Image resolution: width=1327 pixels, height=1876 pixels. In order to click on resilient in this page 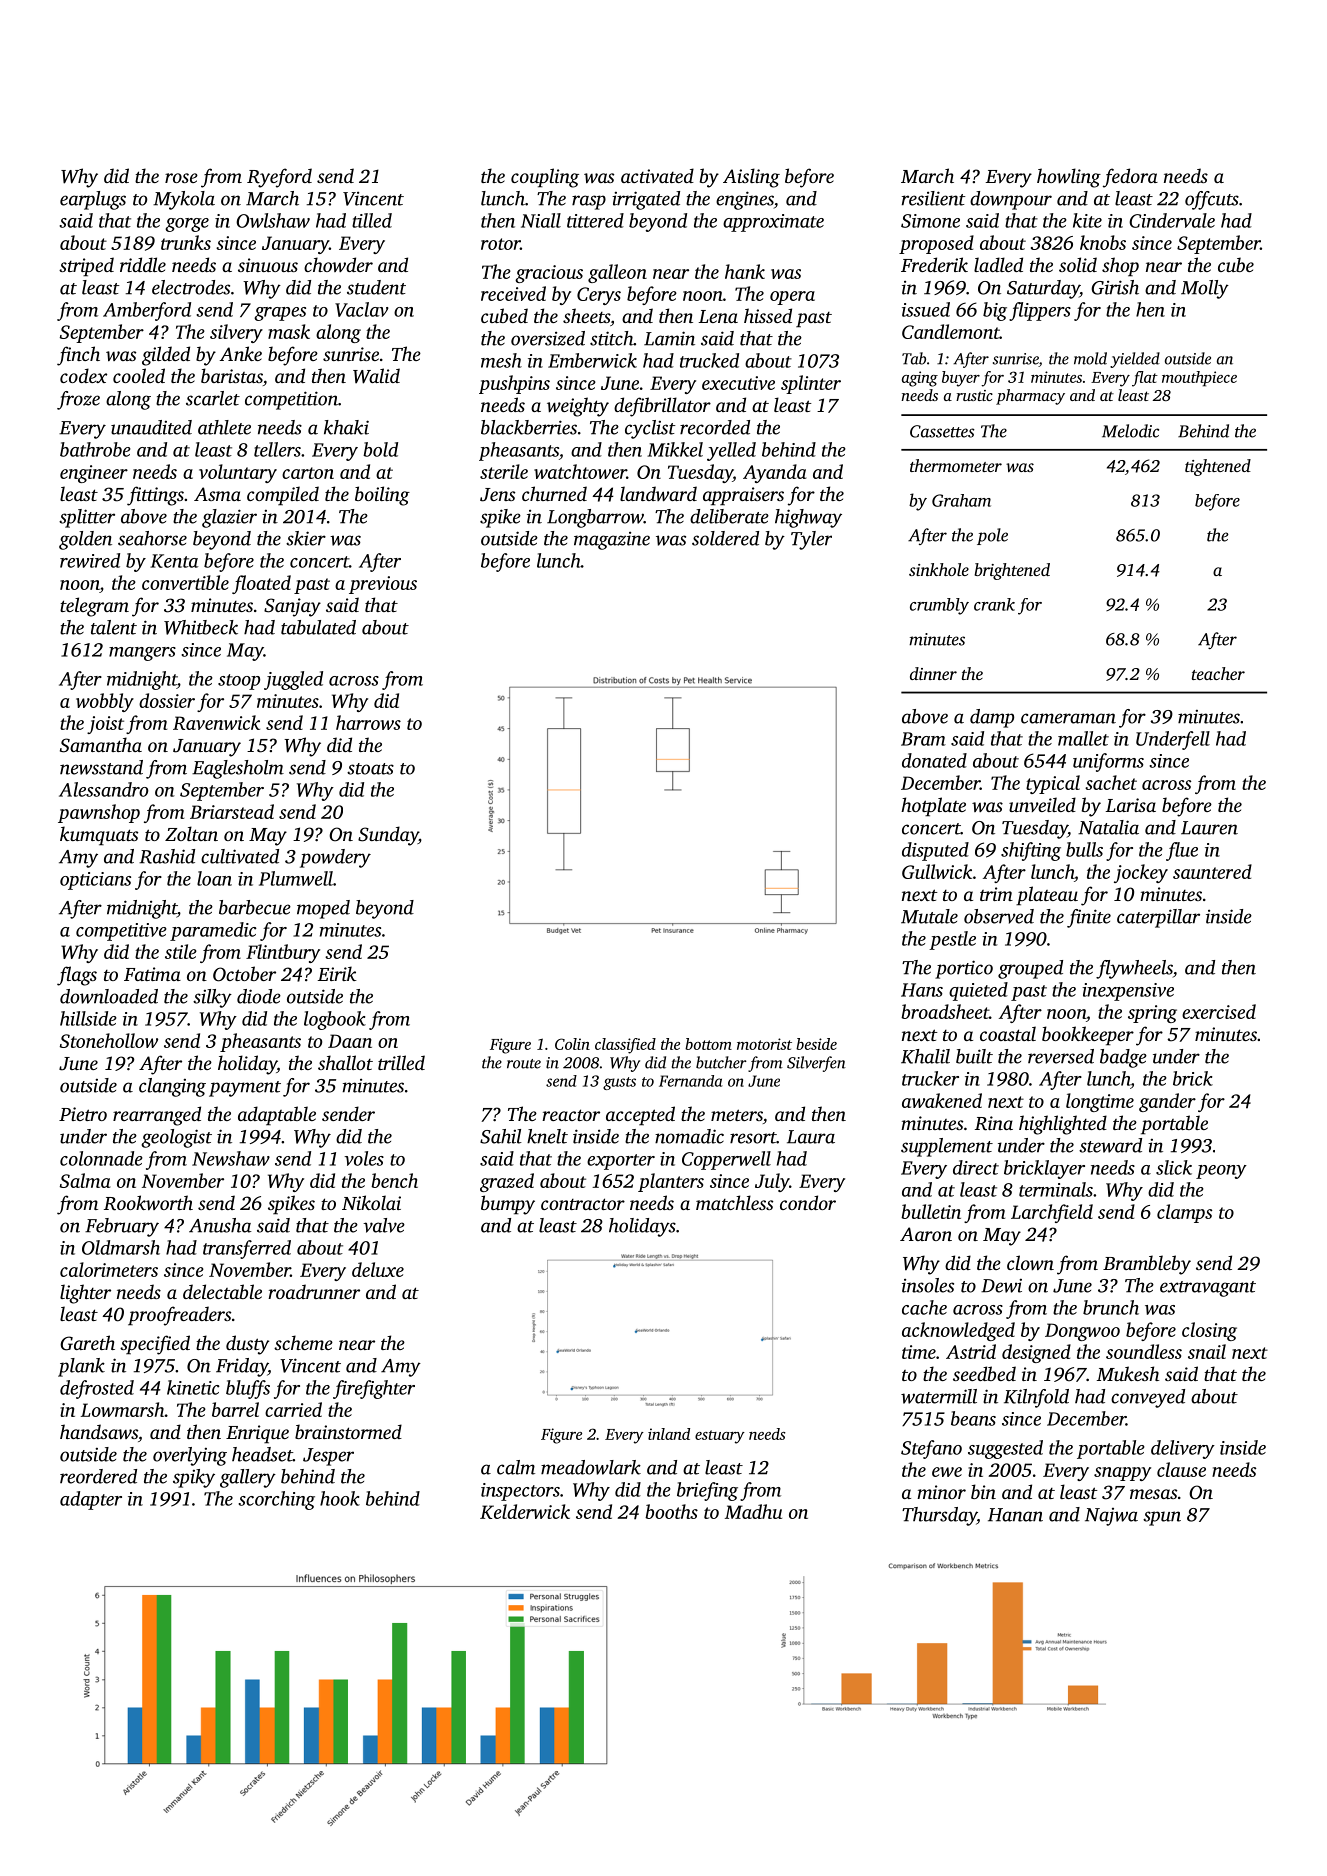, I will do `click(934, 198)`.
